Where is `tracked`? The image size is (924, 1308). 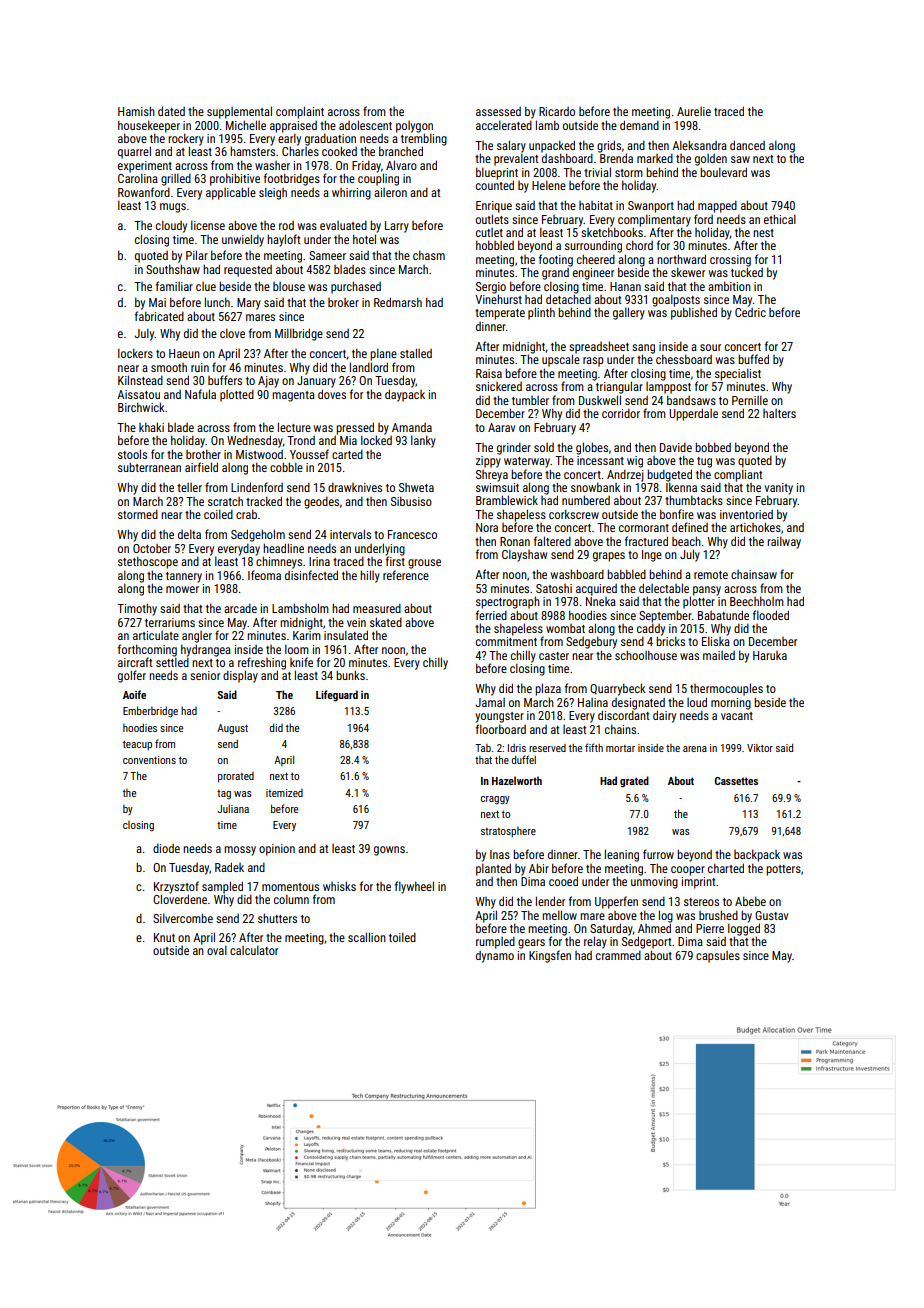
tracked is located at coordinates (264, 501).
